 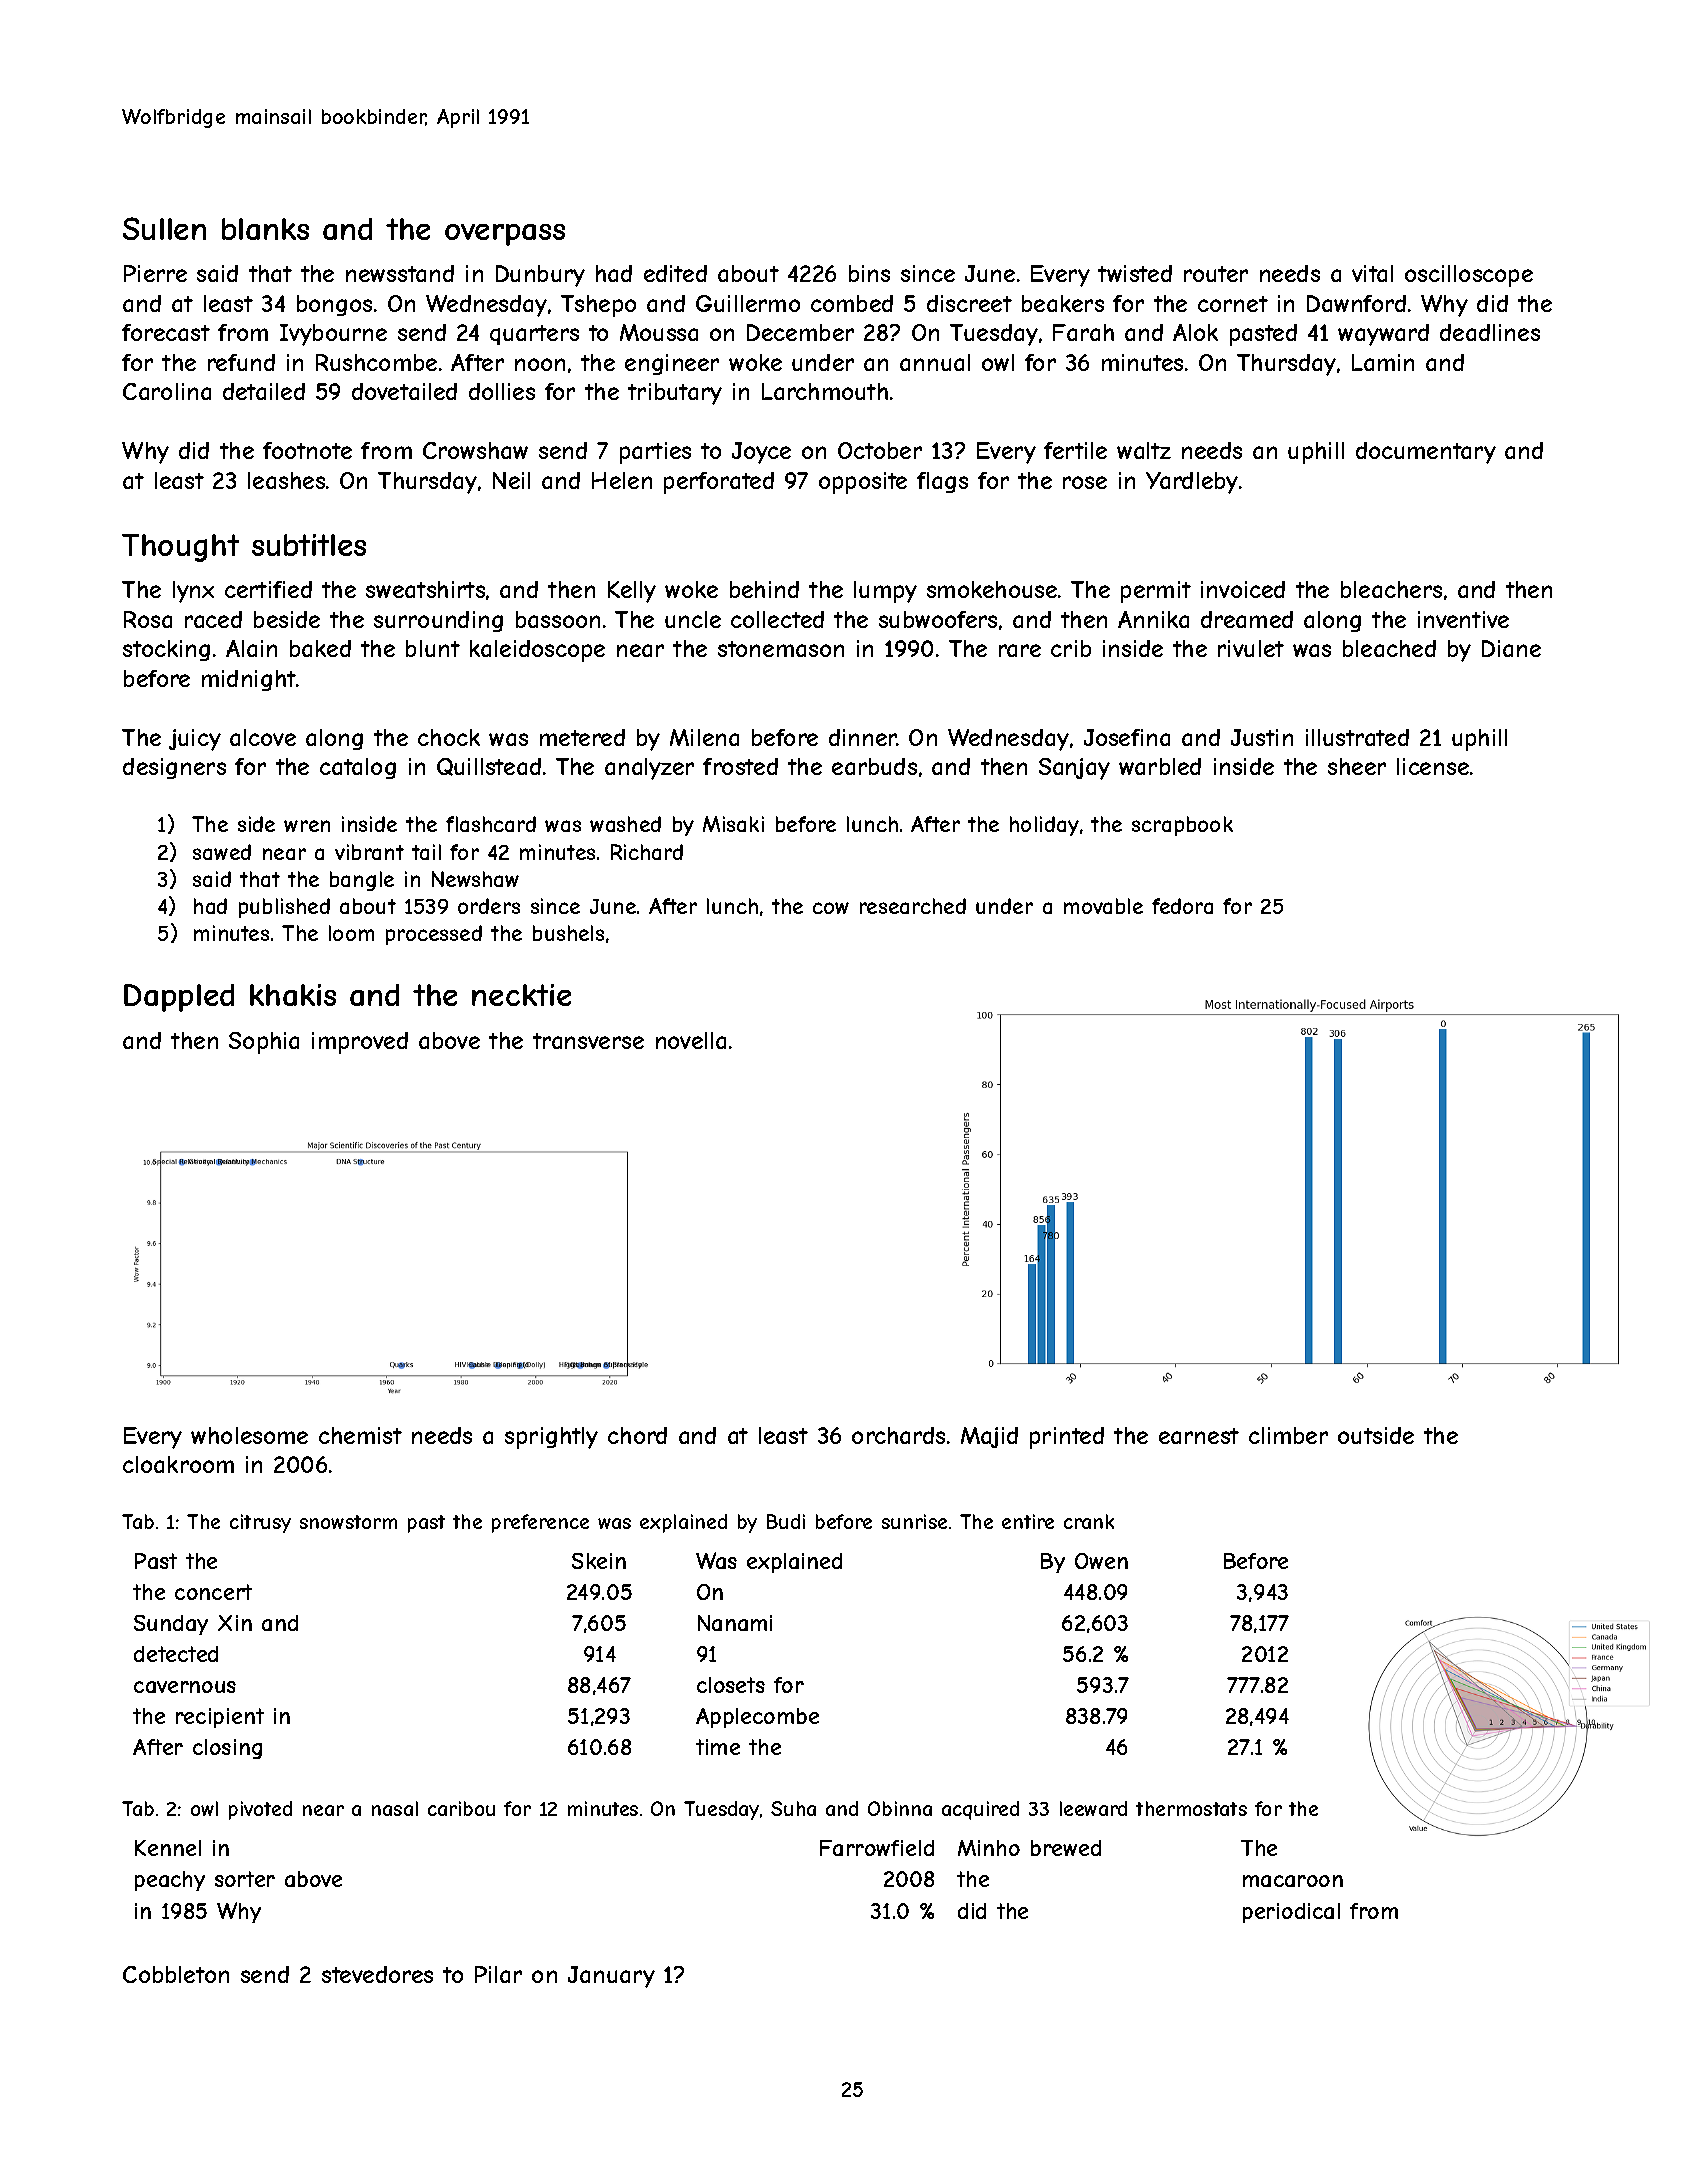 What do you see at coordinates (1182, 906) in the screenshot?
I see `fedora` at bounding box center [1182, 906].
